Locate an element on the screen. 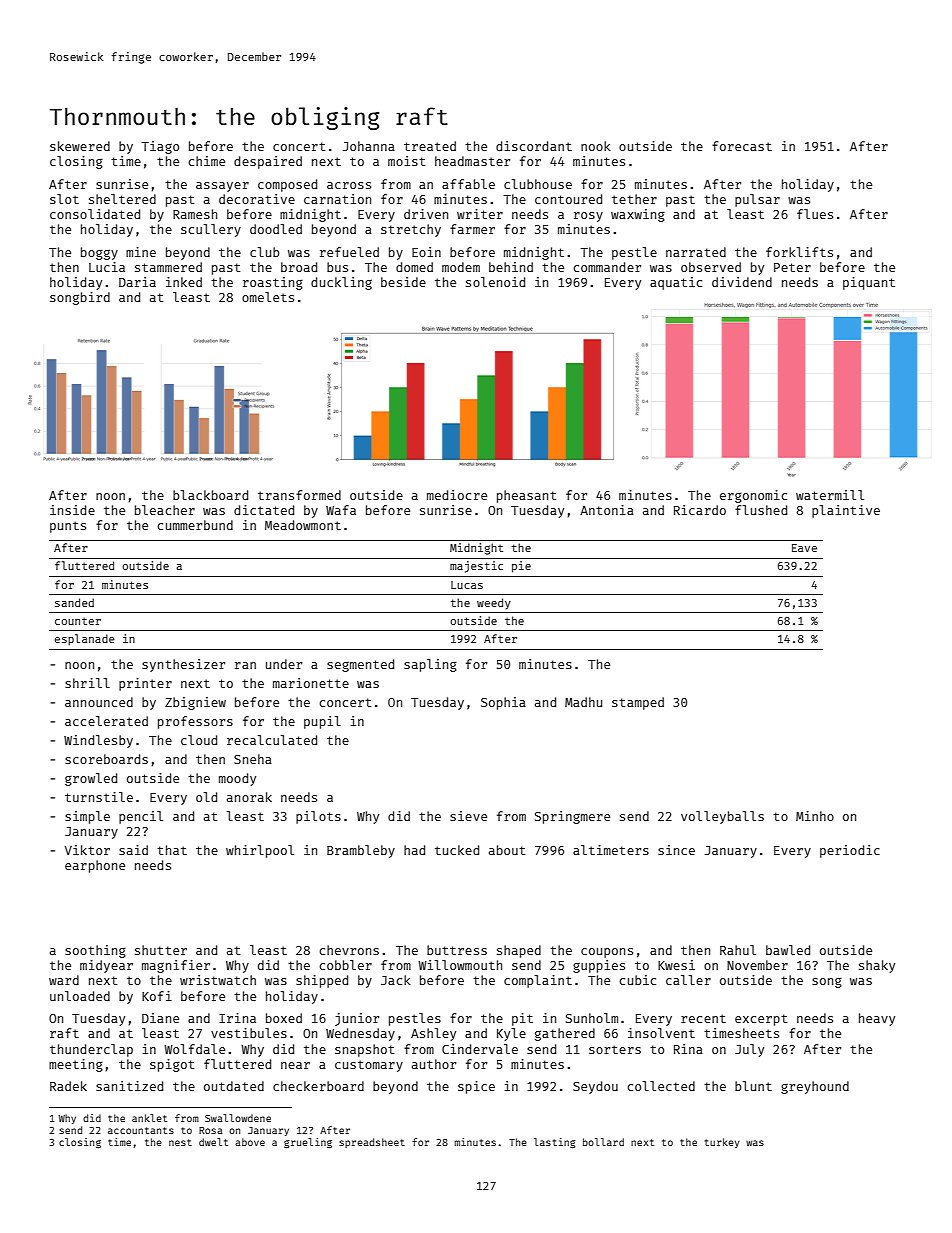 This screenshot has height=1233, width=952. forecast is located at coordinates (742, 146).
